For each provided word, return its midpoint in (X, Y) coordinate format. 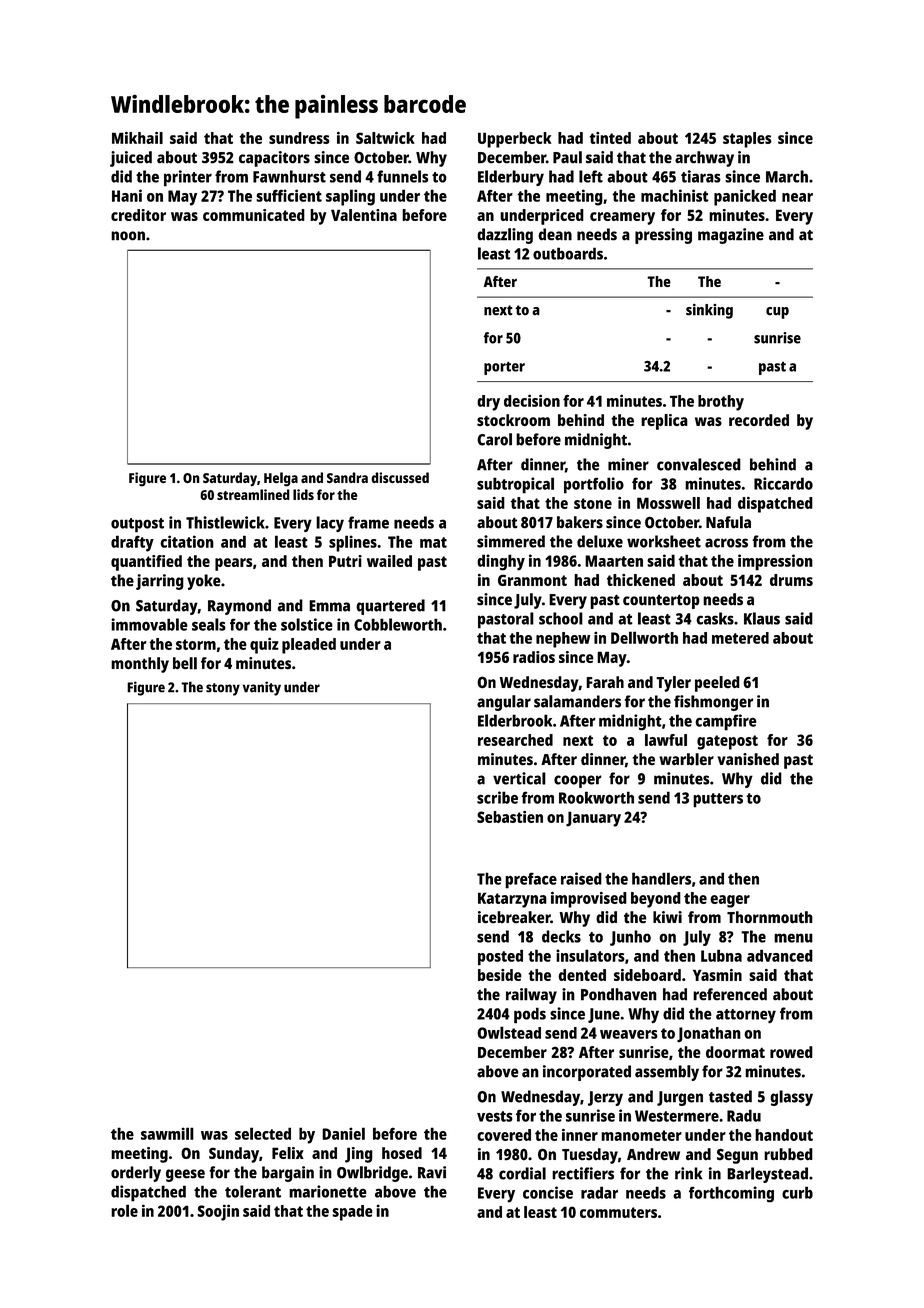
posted (500, 957)
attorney (746, 1016)
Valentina (364, 215)
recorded (759, 420)
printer (188, 178)
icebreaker (514, 917)
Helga (281, 479)
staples (747, 140)
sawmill (167, 1133)
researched (515, 740)
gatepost (727, 742)
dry (488, 403)
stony (223, 689)
